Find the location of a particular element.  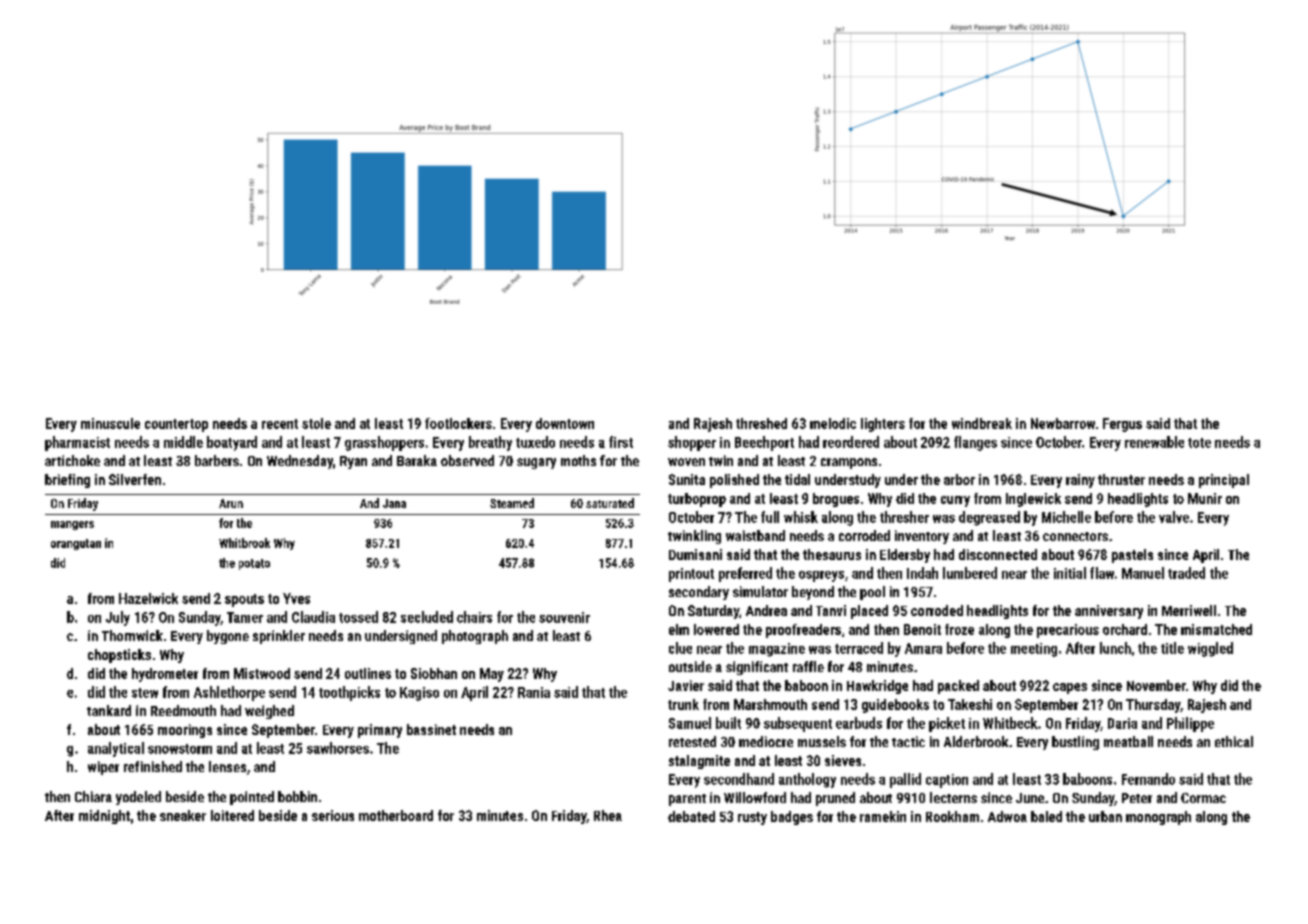

elm is located at coordinates (679, 629).
